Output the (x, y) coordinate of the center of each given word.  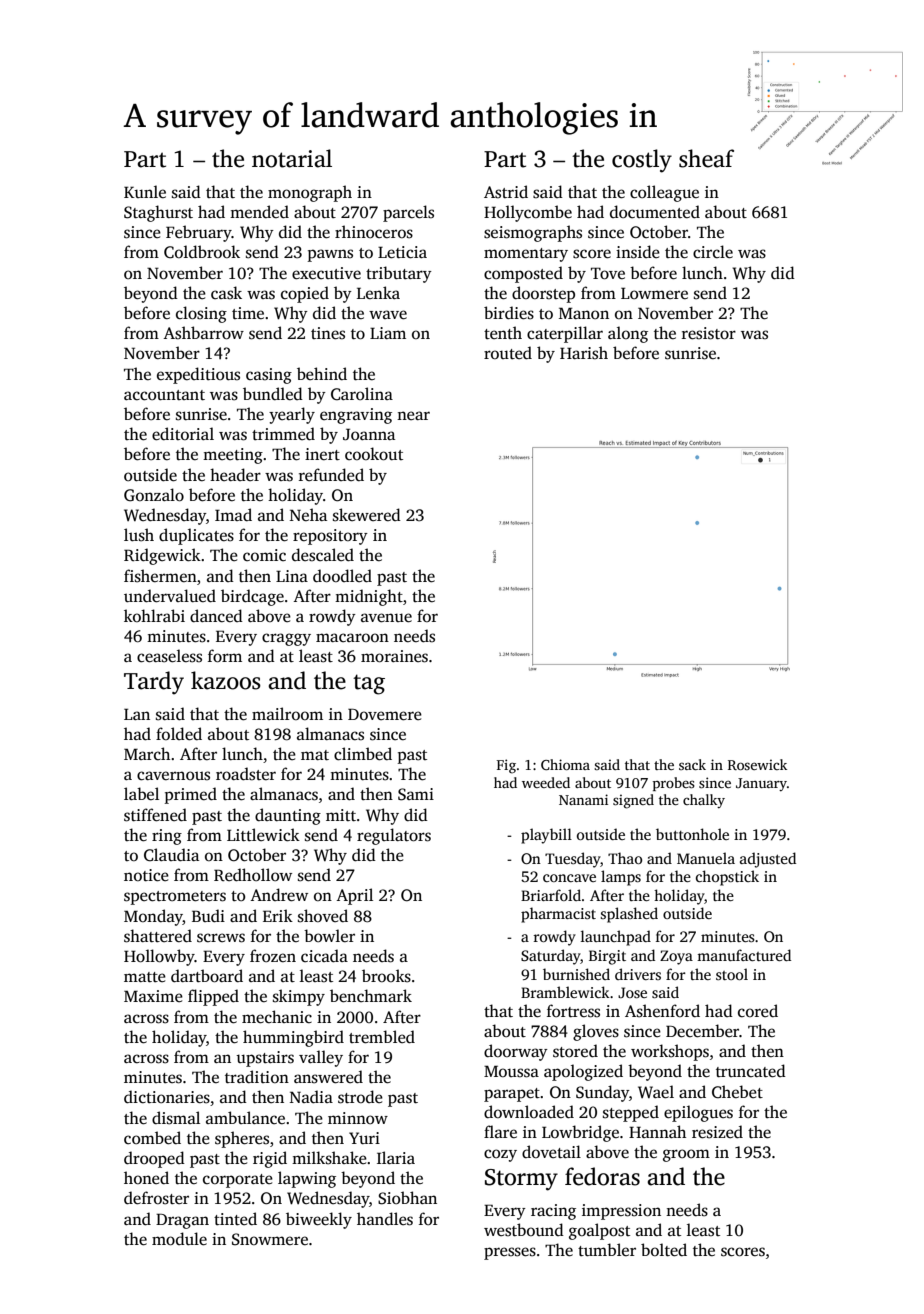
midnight (369, 597)
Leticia (402, 252)
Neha (308, 514)
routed (508, 353)
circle (713, 252)
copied (305, 294)
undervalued (170, 596)
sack (692, 764)
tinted (235, 1218)
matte (145, 977)
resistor (709, 333)
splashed (629, 915)
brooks (386, 976)
